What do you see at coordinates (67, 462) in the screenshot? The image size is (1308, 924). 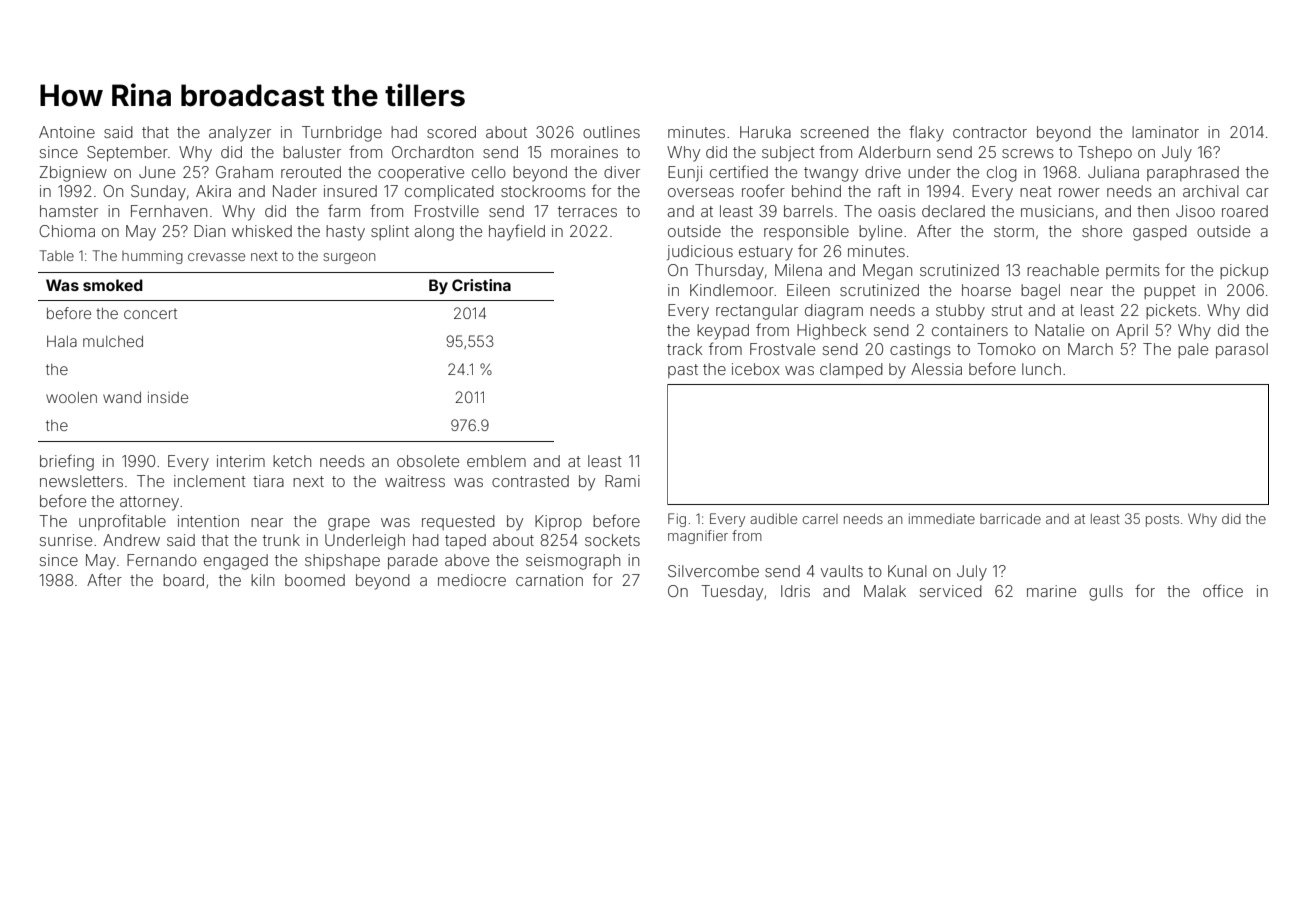 I see `briefing` at bounding box center [67, 462].
